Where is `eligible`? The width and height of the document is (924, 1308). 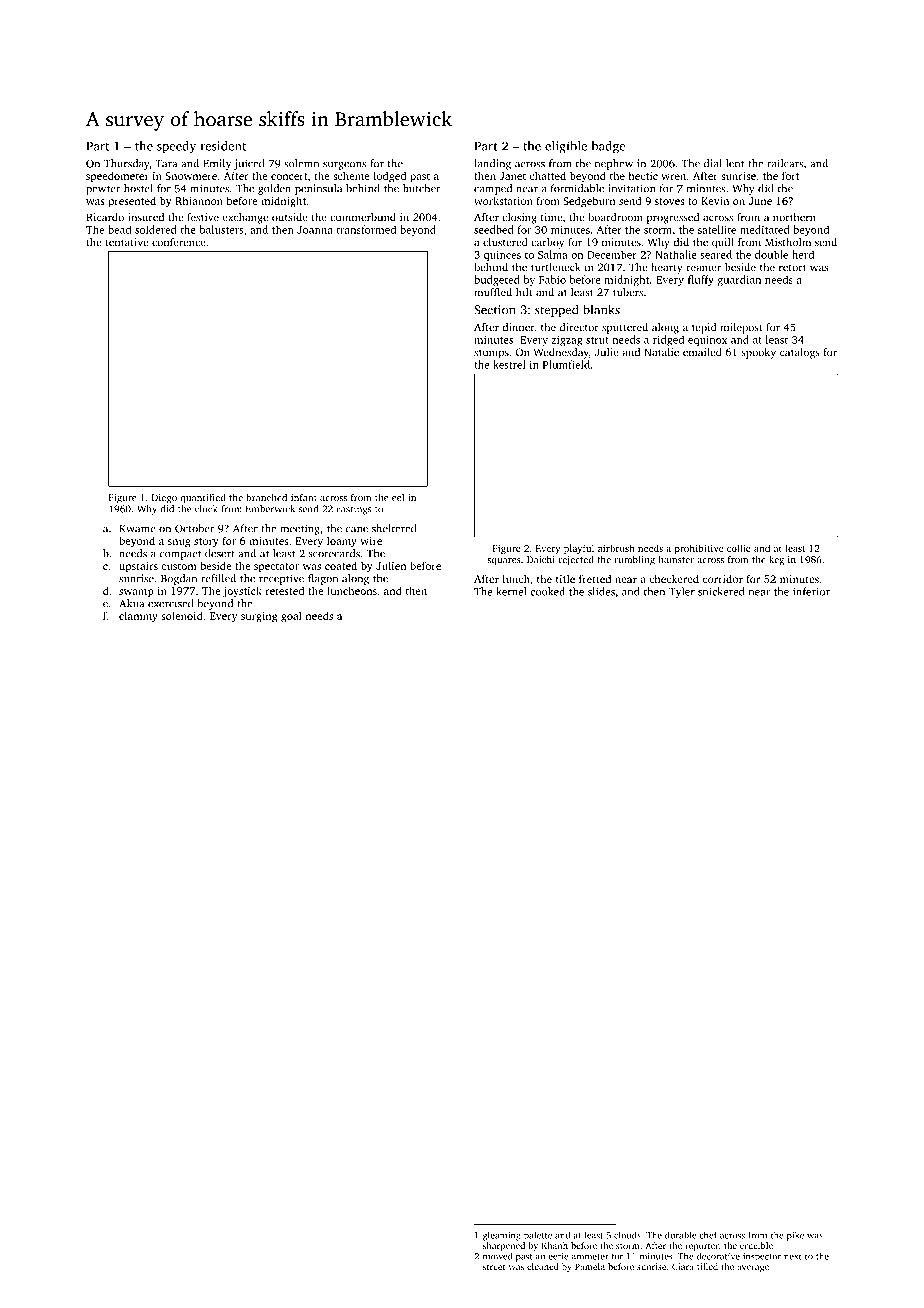
eligible is located at coordinates (566, 147).
